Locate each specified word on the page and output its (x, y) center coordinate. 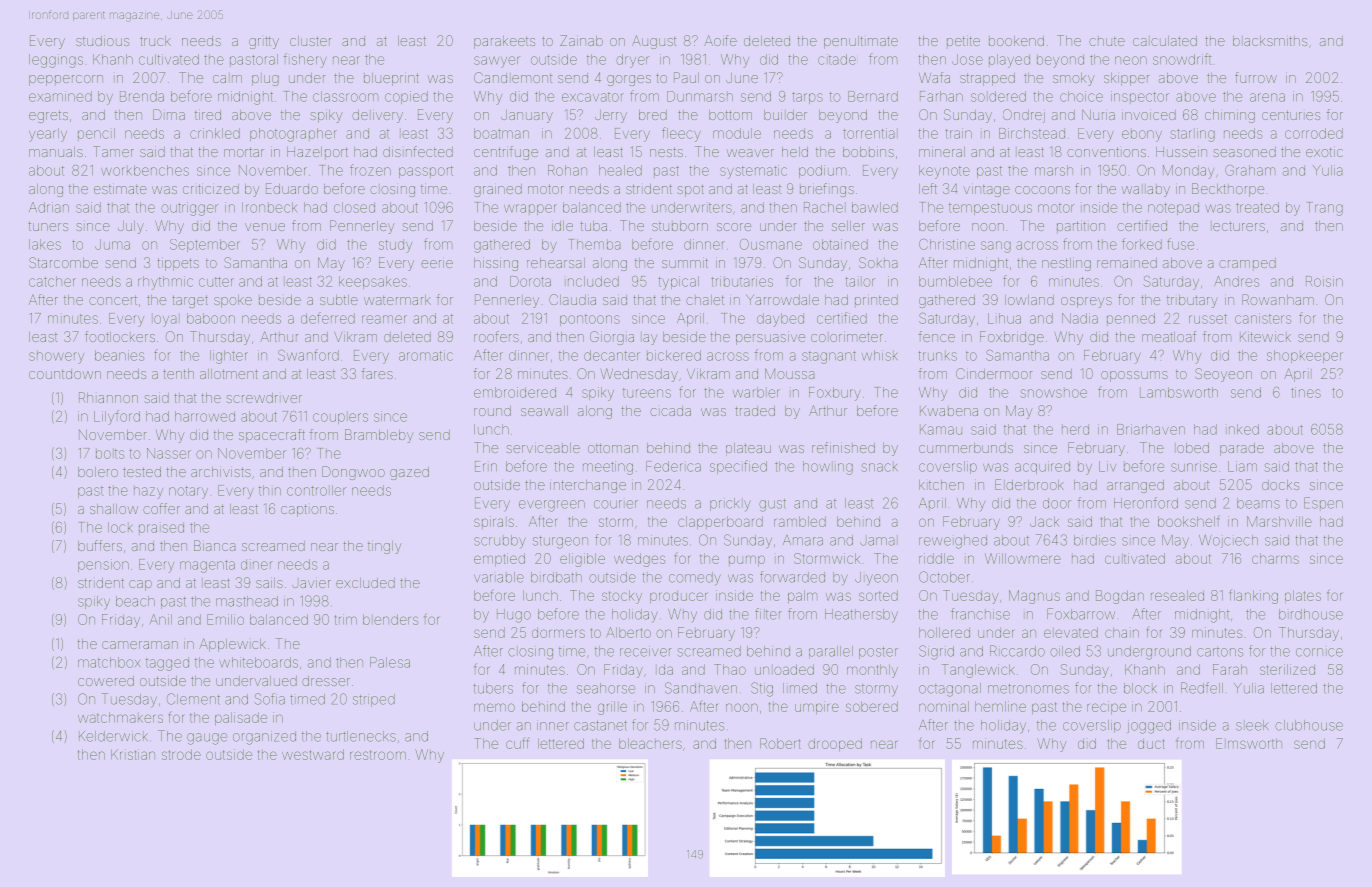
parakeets (504, 42)
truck (155, 41)
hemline (1000, 706)
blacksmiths (1270, 41)
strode (181, 754)
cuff (518, 743)
